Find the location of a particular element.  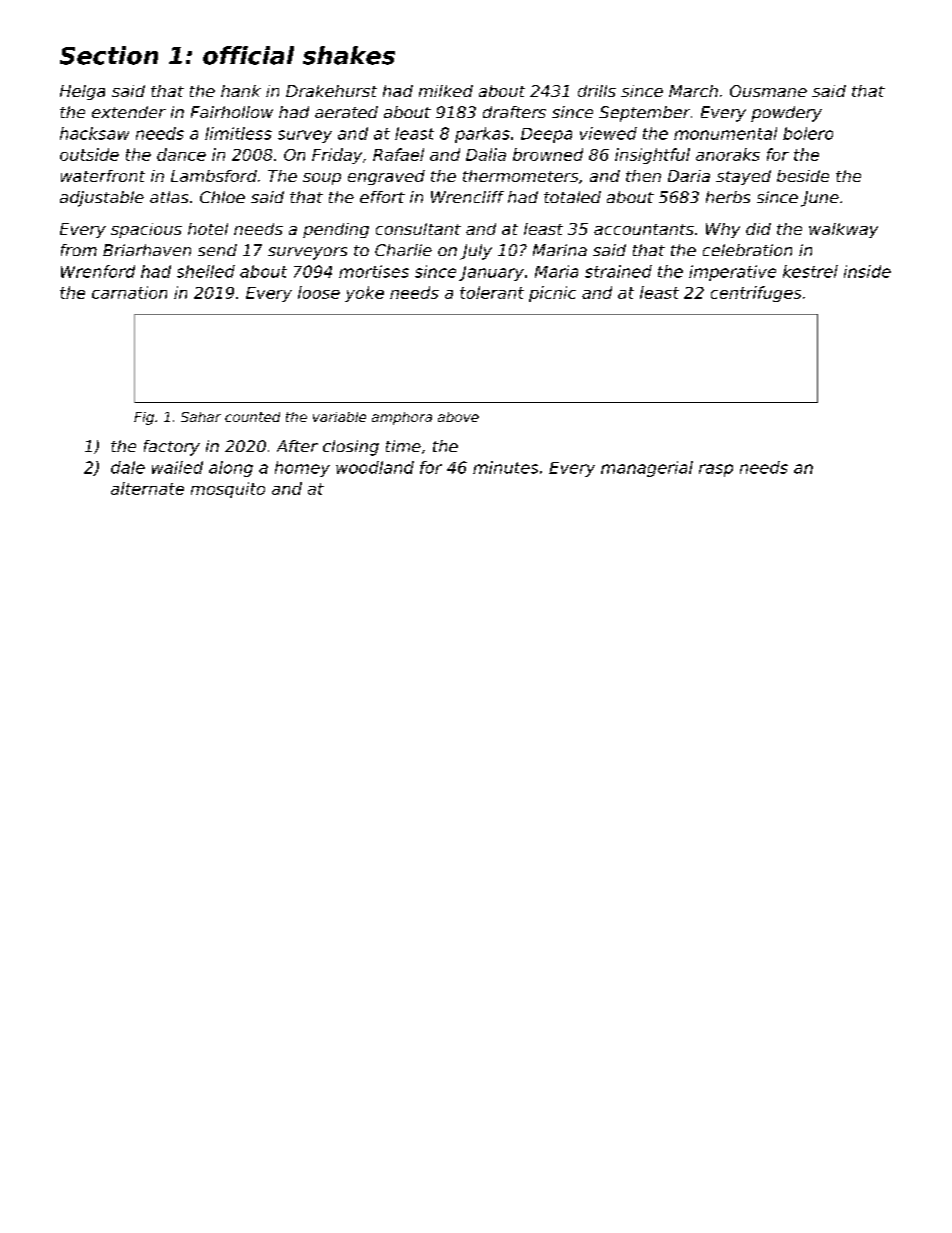

centrifuges is located at coordinates (756, 294).
